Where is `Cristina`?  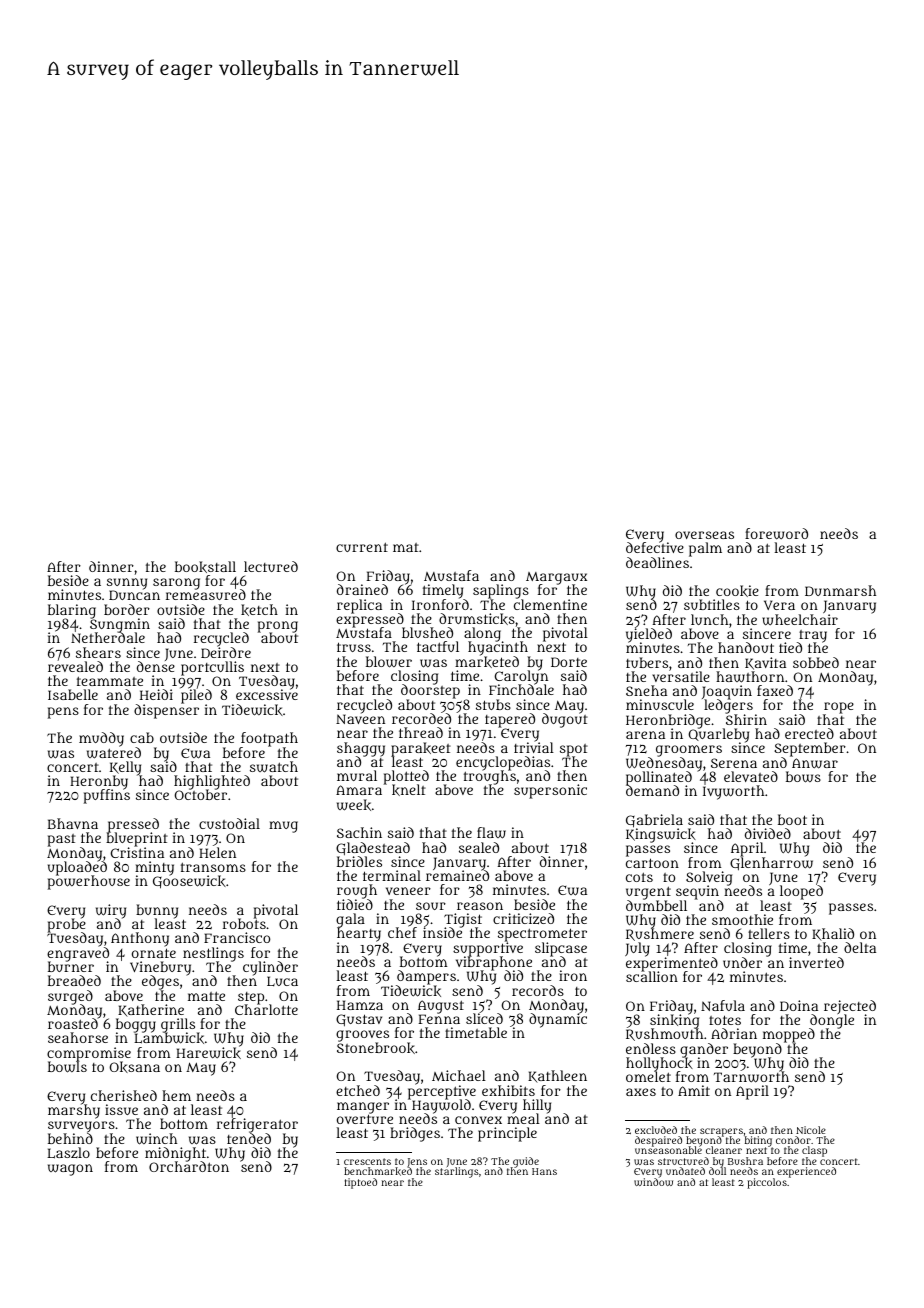 Cristina is located at coordinates (137, 852).
